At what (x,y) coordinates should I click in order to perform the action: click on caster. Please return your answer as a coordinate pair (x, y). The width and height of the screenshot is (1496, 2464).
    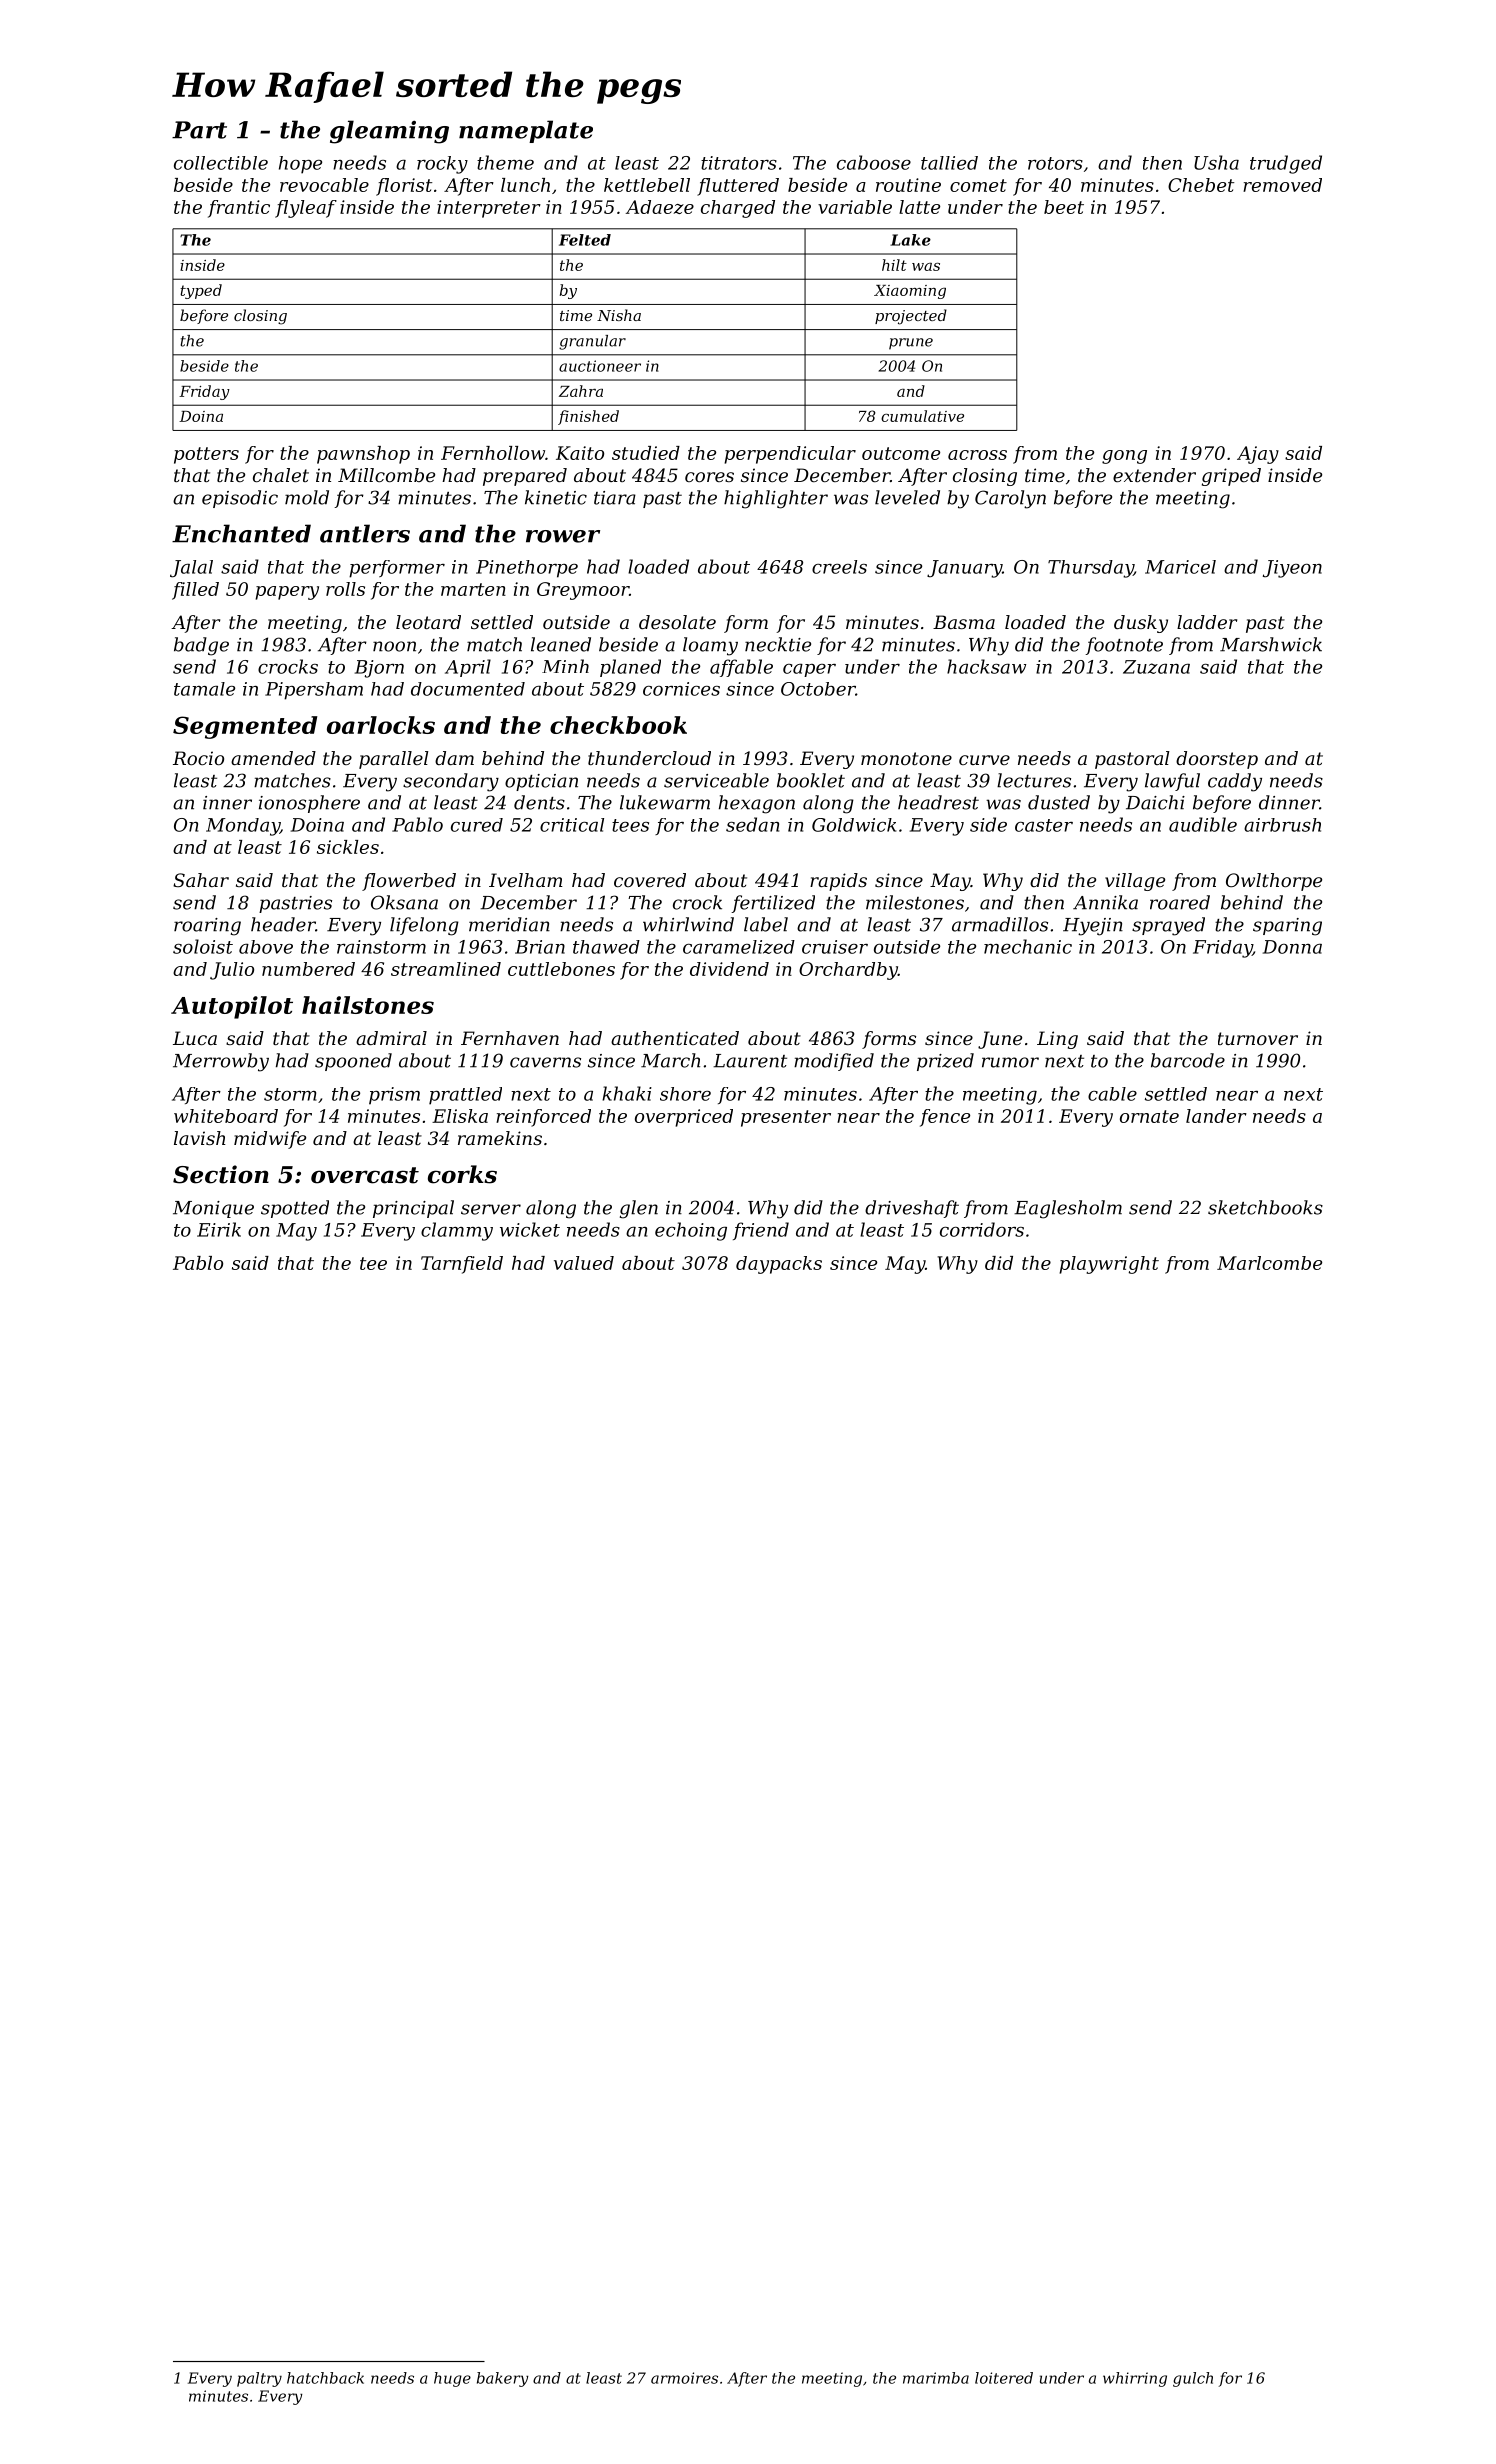
    Looking at the image, I should click on (1044, 825).
